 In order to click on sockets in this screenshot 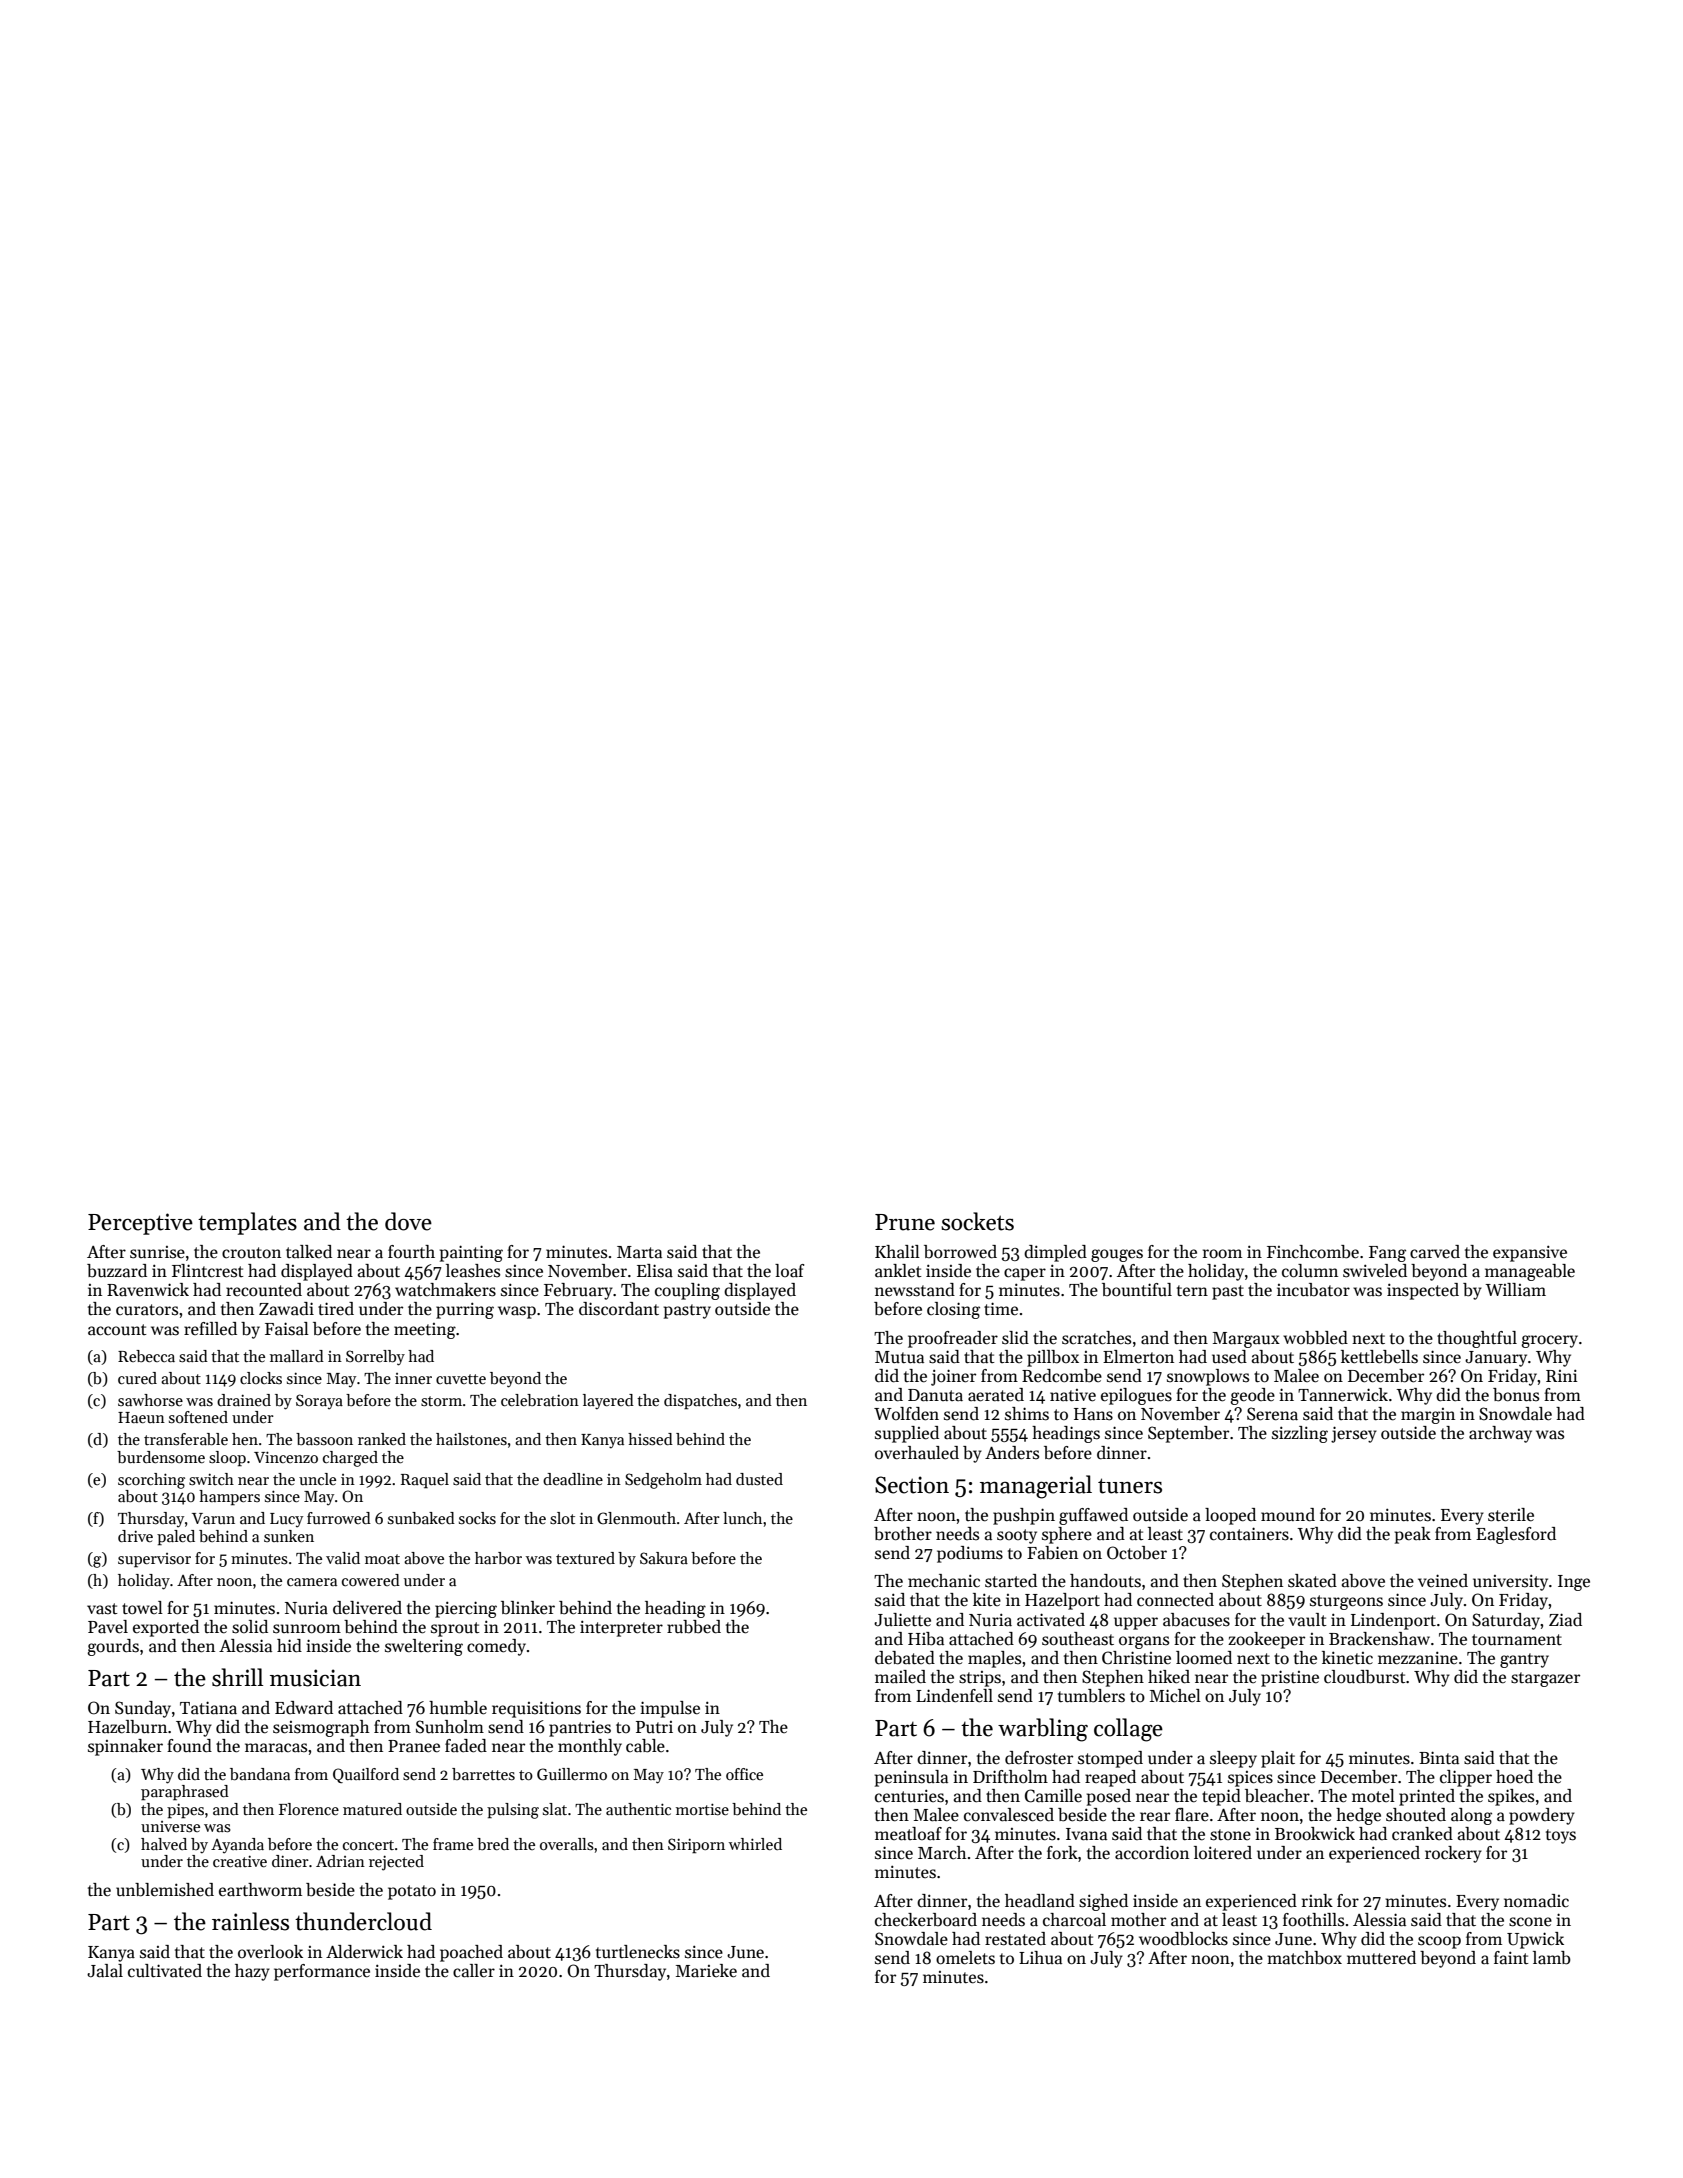, I will do `click(977, 1221)`.
